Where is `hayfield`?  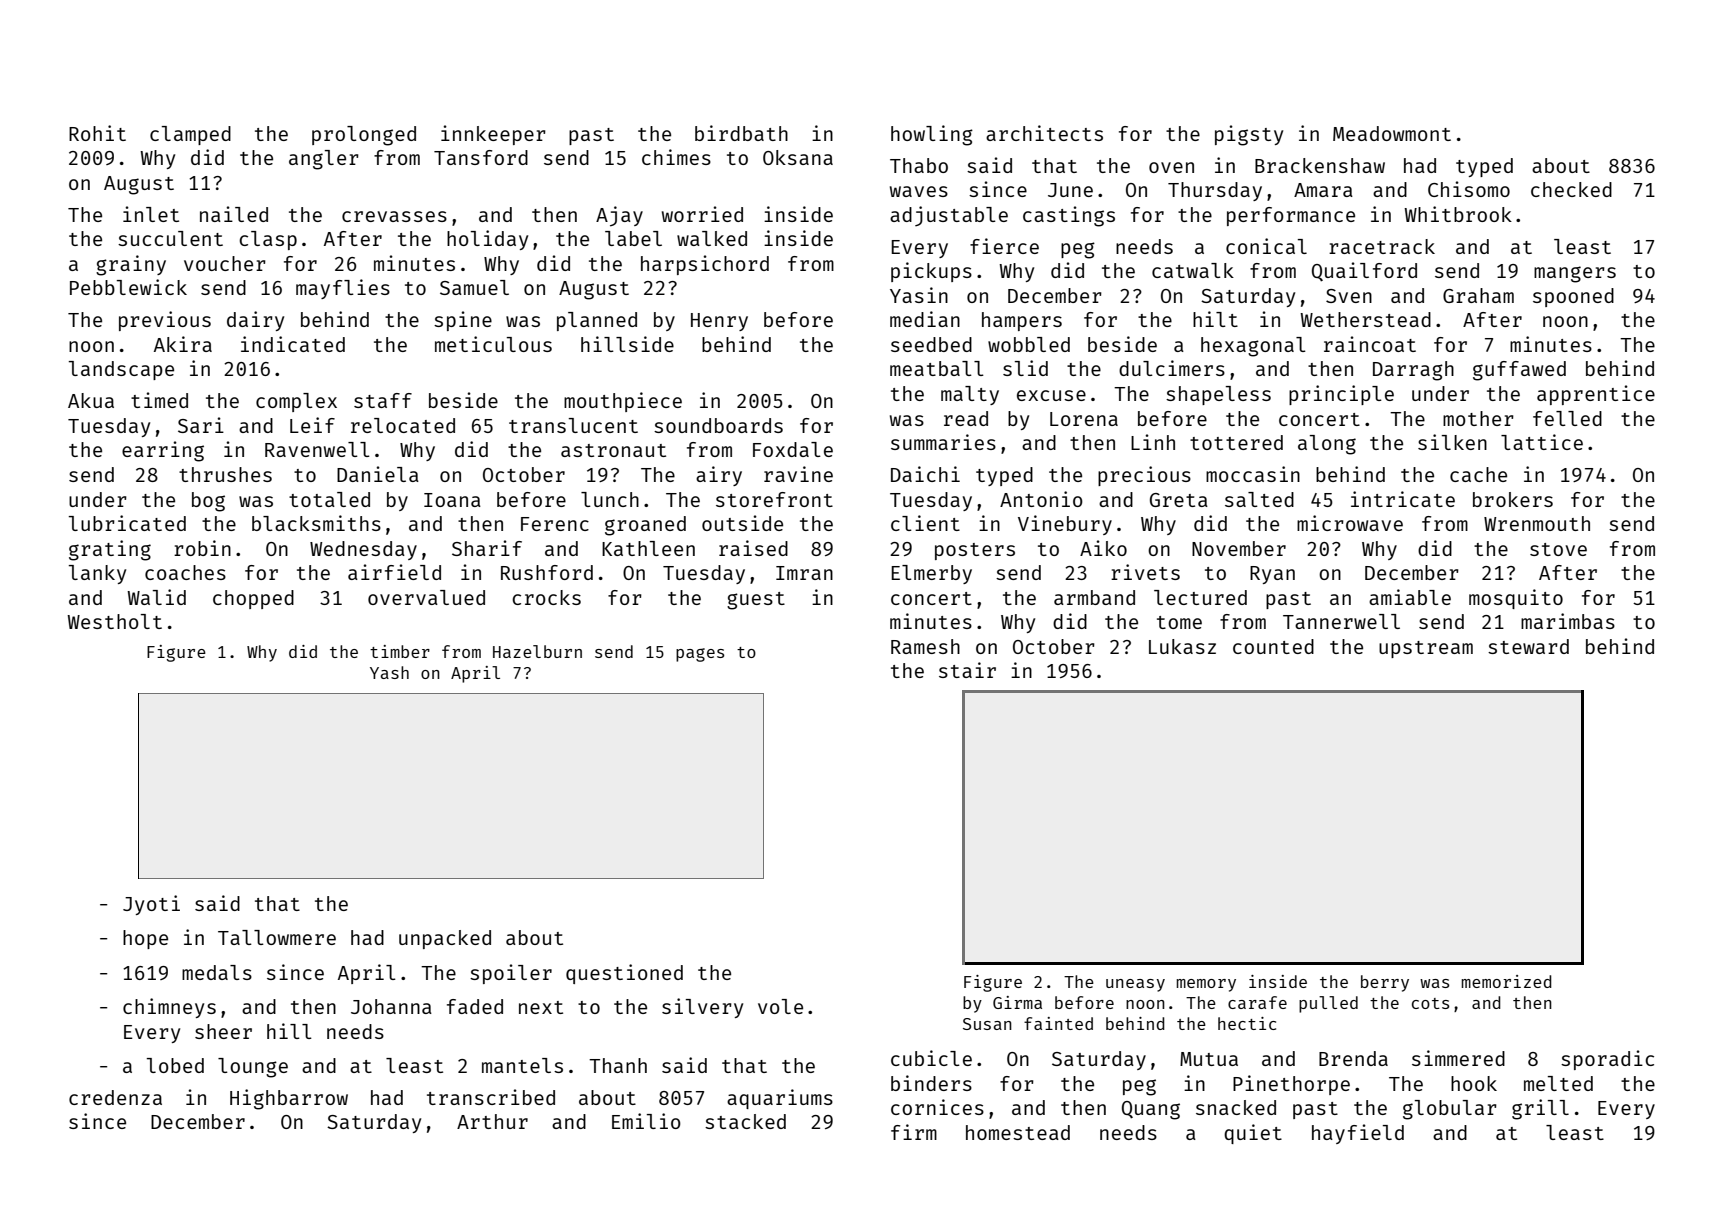 hayfield is located at coordinates (1358, 1134).
